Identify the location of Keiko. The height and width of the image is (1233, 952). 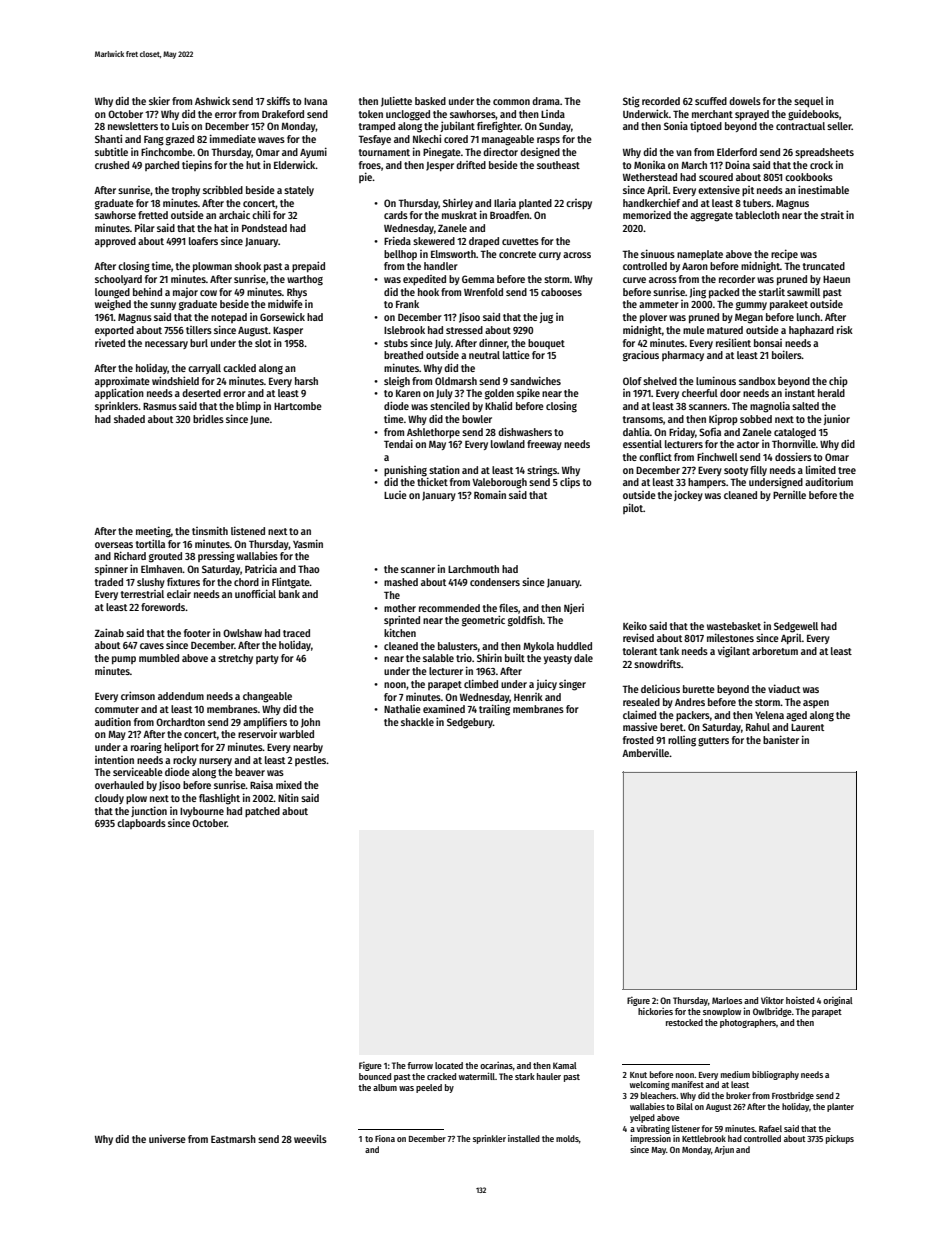
(635, 626).
